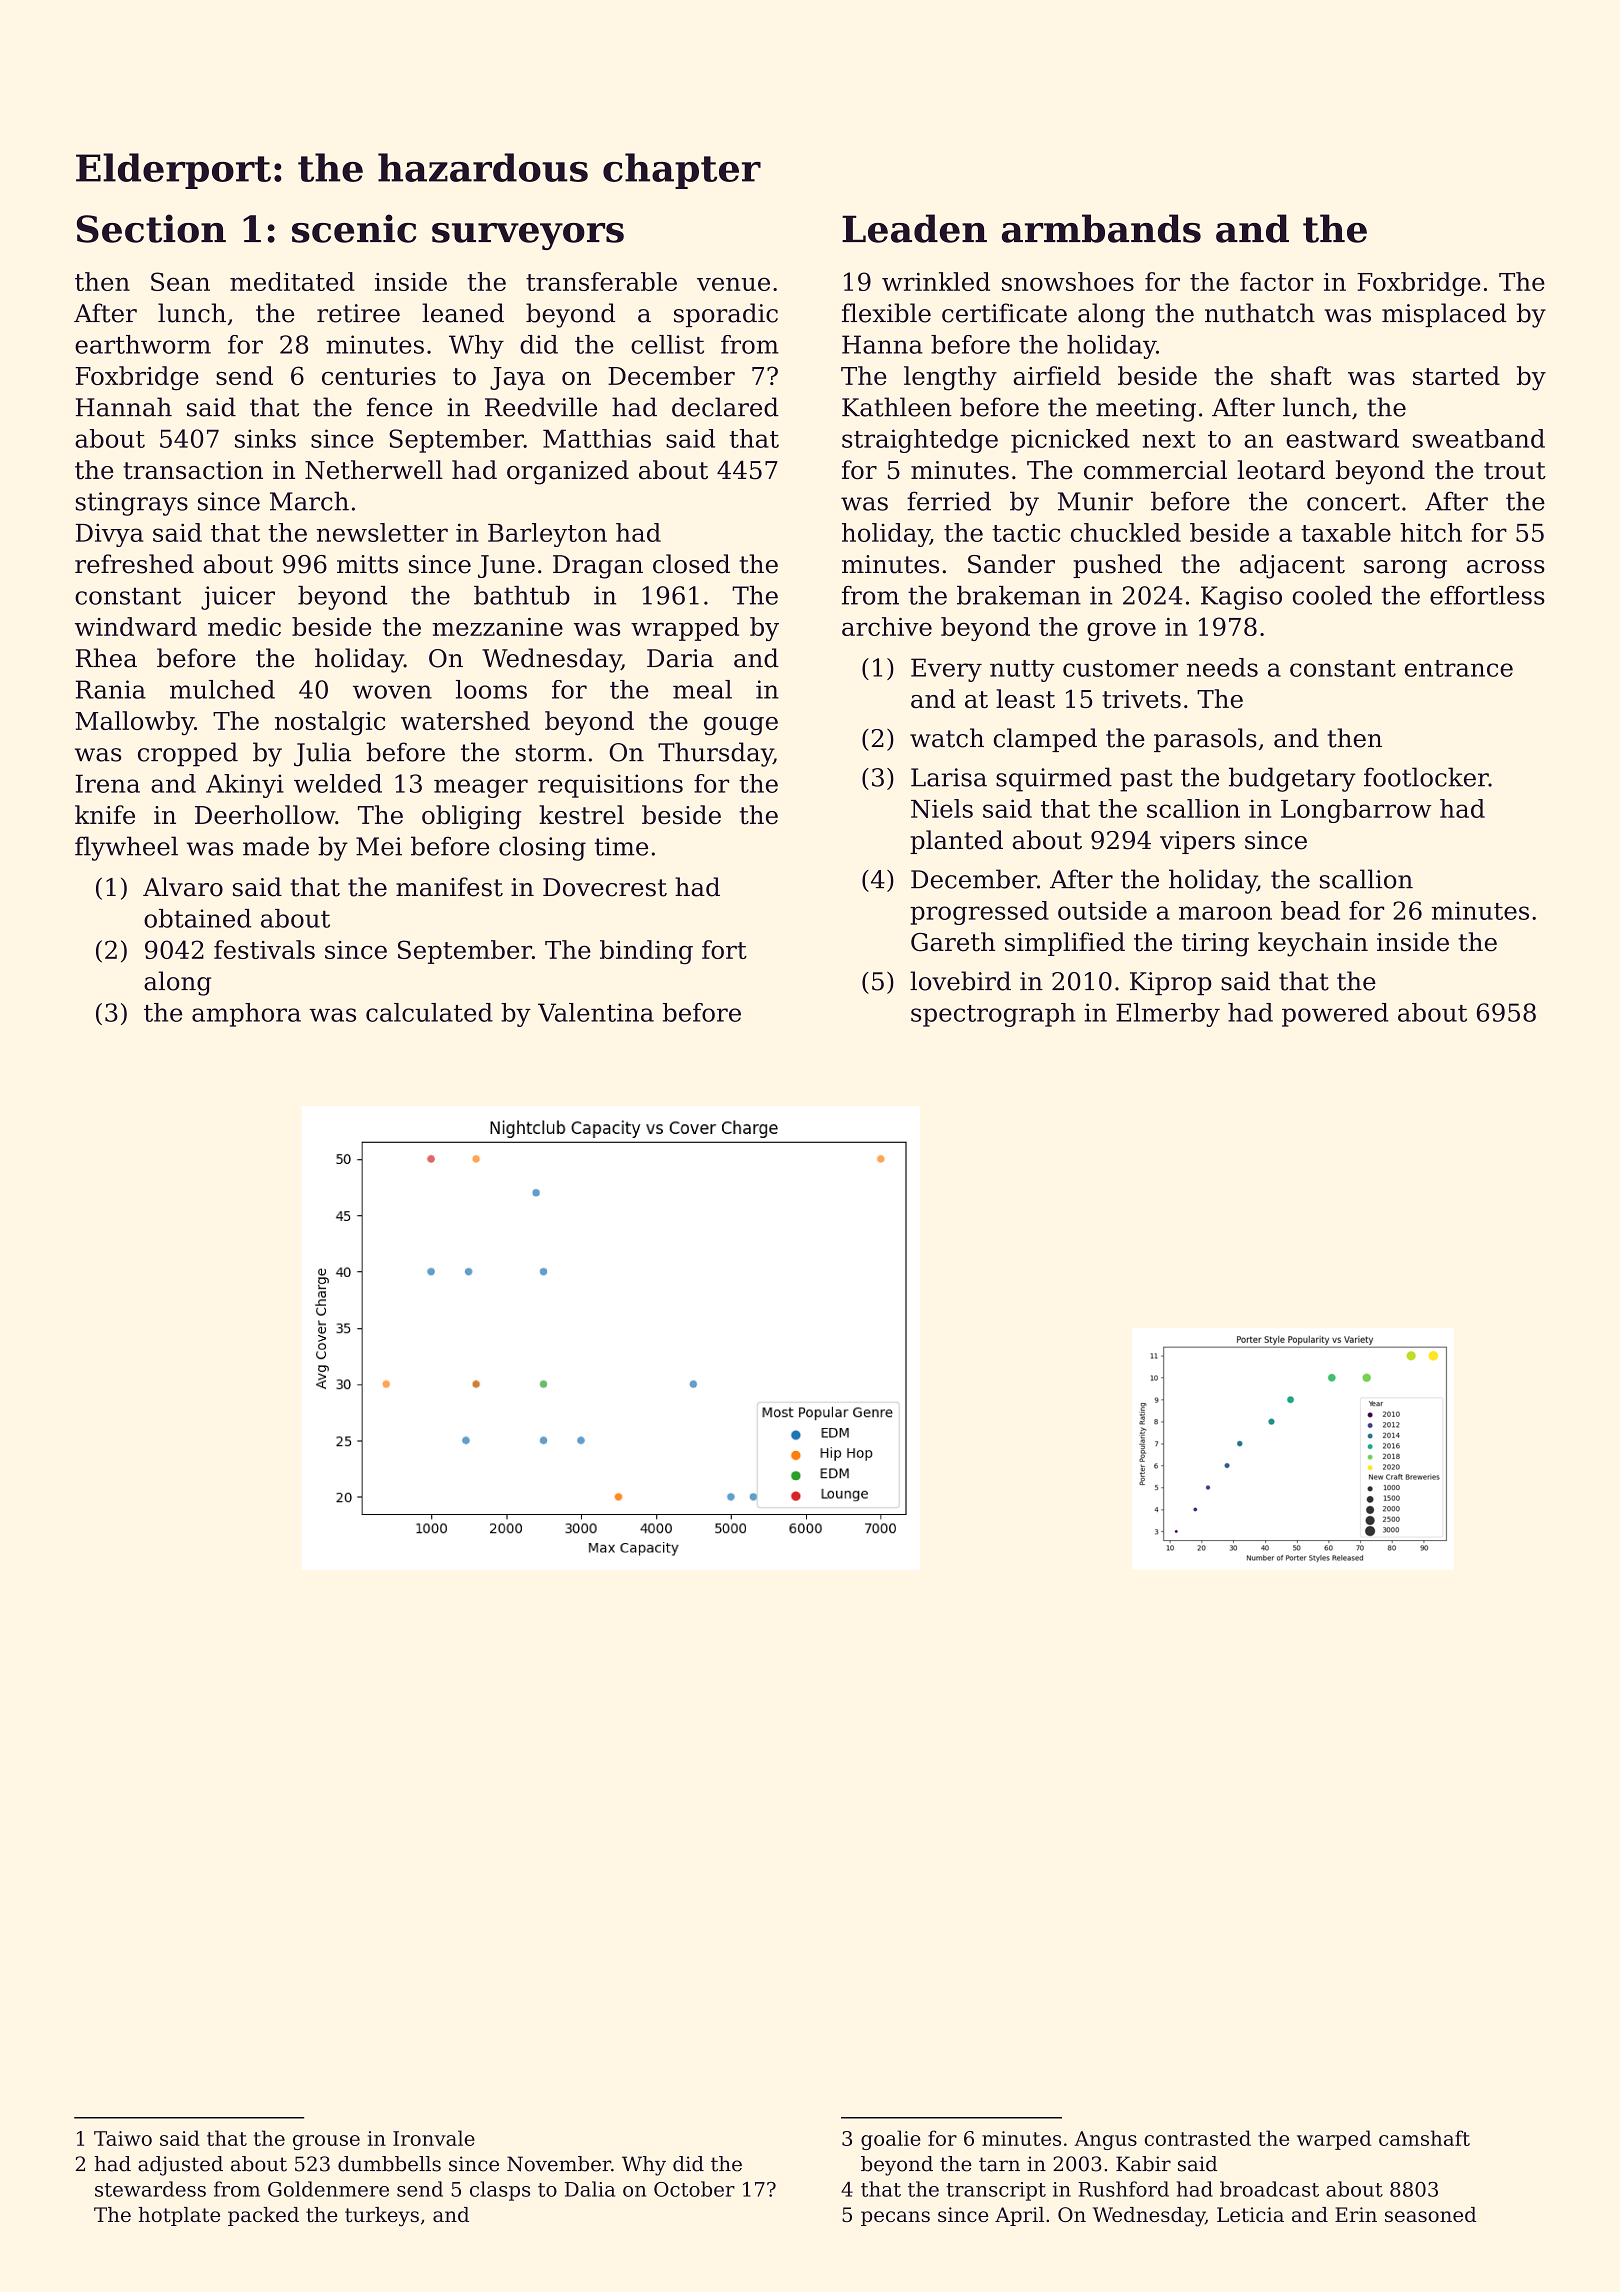 The image size is (1620, 2292). I want to click on powered, so click(1335, 1015).
